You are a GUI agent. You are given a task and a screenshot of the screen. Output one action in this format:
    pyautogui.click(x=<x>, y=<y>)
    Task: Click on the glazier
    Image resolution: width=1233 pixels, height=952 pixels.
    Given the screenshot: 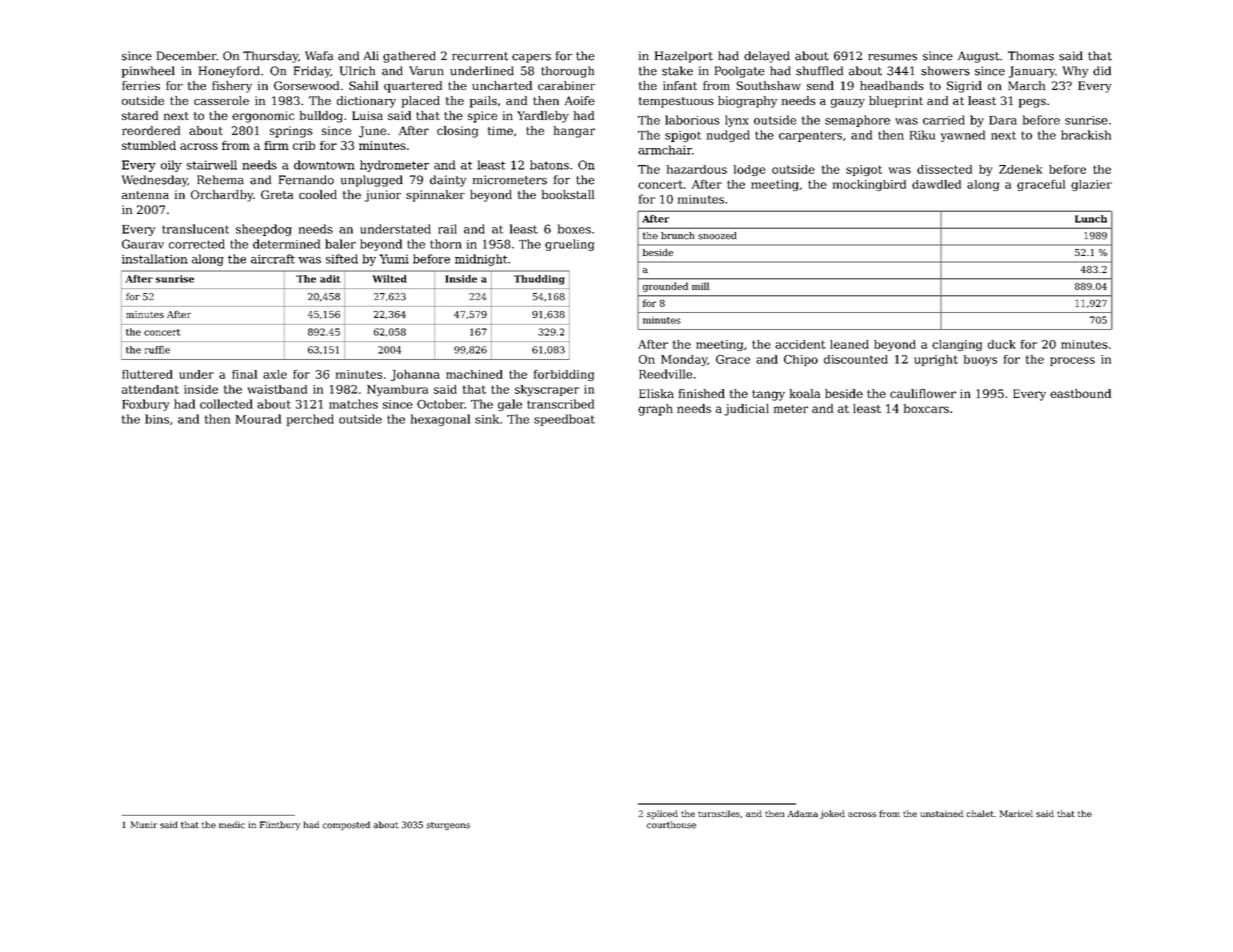 What is the action you would take?
    pyautogui.click(x=1091, y=185)
